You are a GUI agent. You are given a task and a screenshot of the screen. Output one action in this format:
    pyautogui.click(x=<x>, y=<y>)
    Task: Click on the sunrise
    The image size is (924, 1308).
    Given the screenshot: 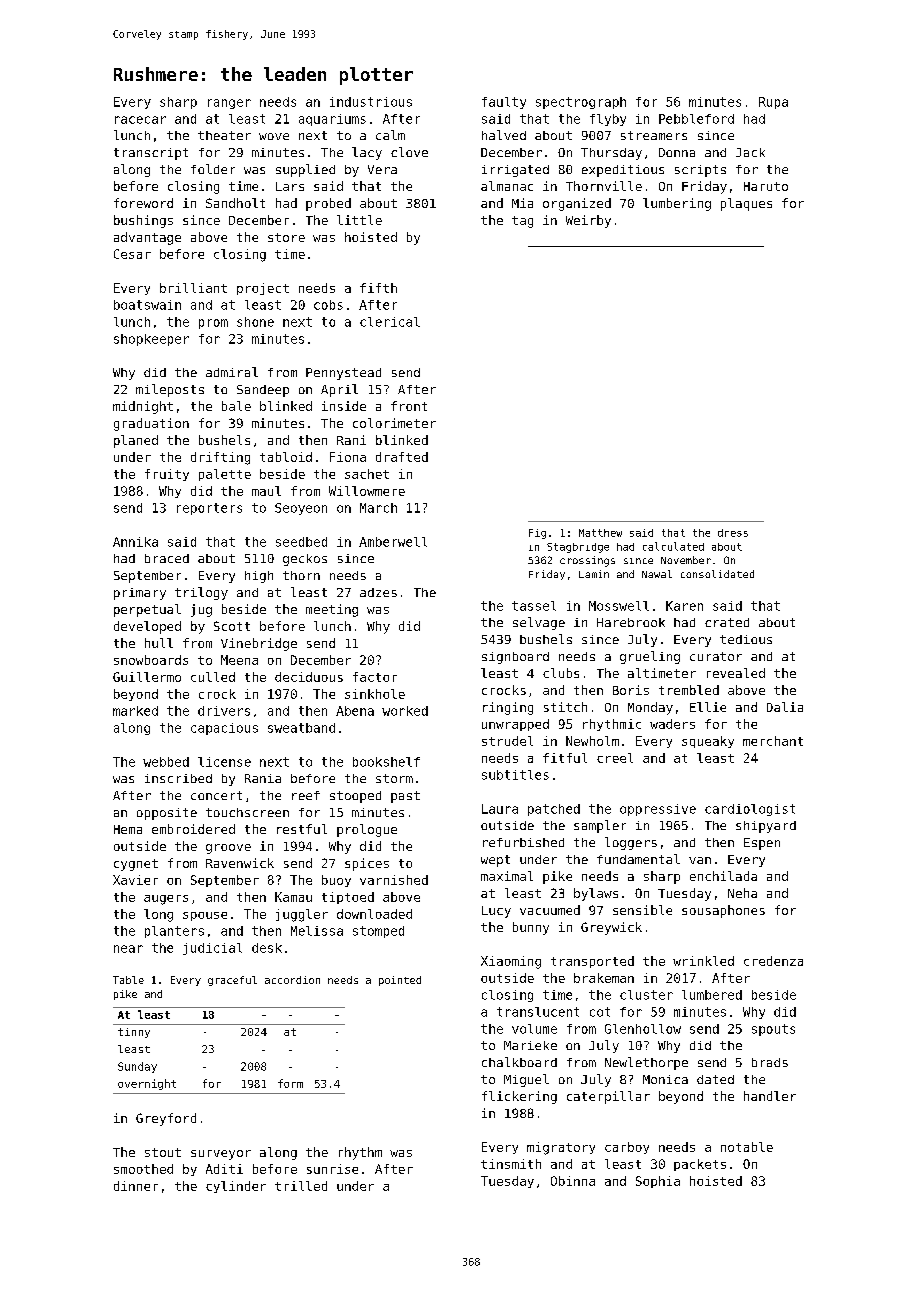 What is the action you would take?
    pyautogui.click(x=332, y=1169)
